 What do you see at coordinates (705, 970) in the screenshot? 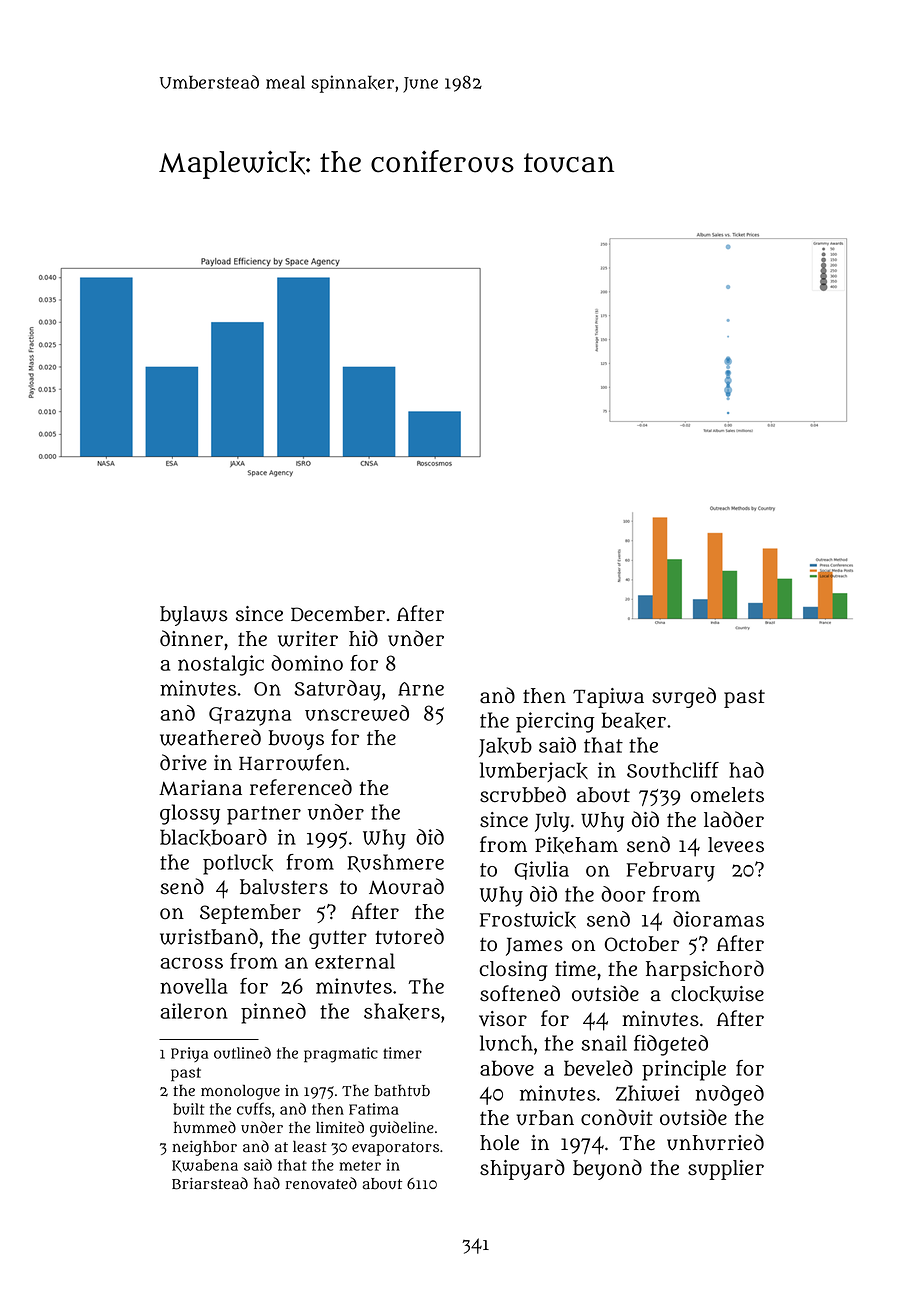
I see `harpsichord` at bounding box center [705, 970].
